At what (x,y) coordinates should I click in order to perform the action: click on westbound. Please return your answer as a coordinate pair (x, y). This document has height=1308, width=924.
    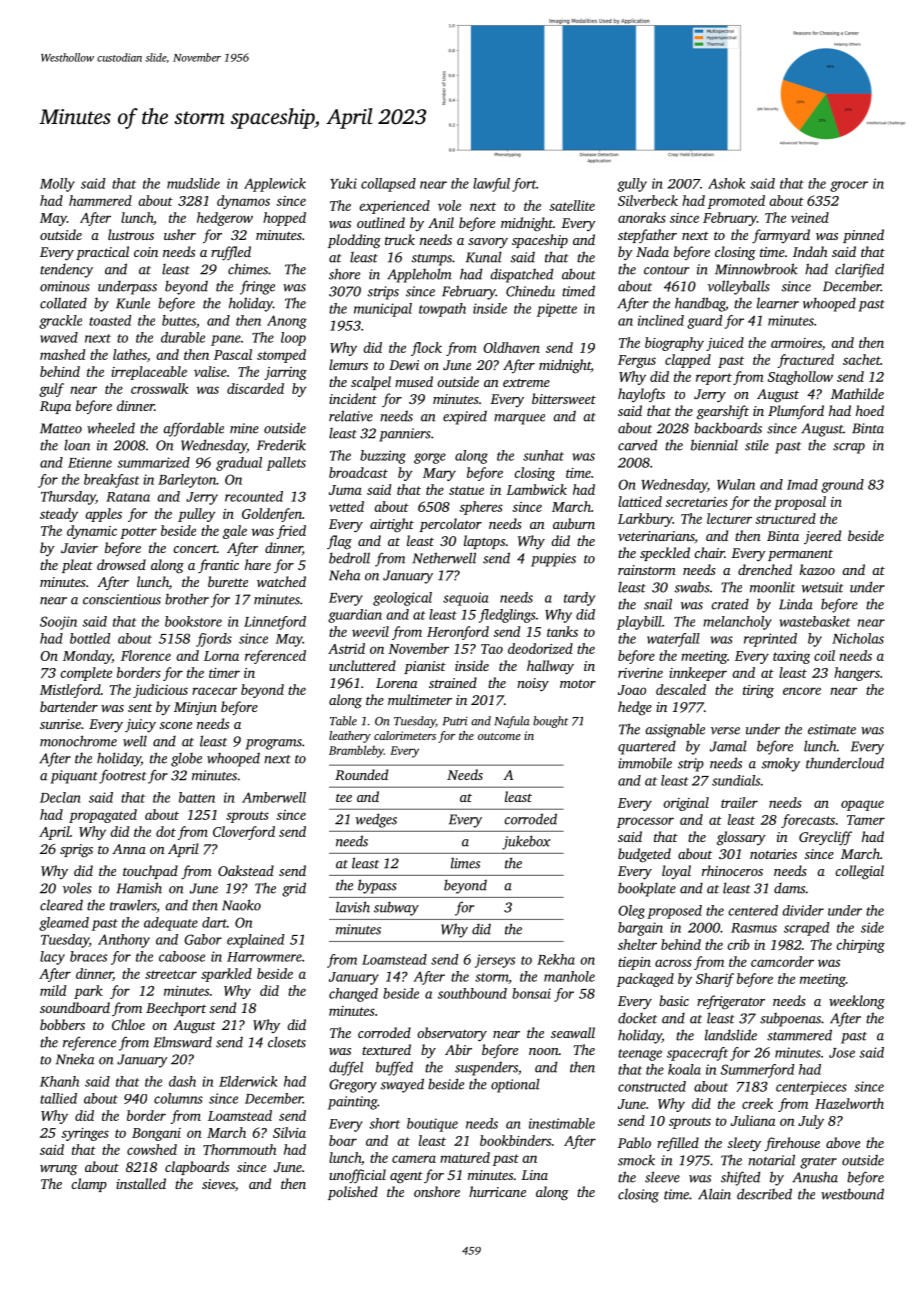
    Looking at the image, I should click on (852, 1194).
